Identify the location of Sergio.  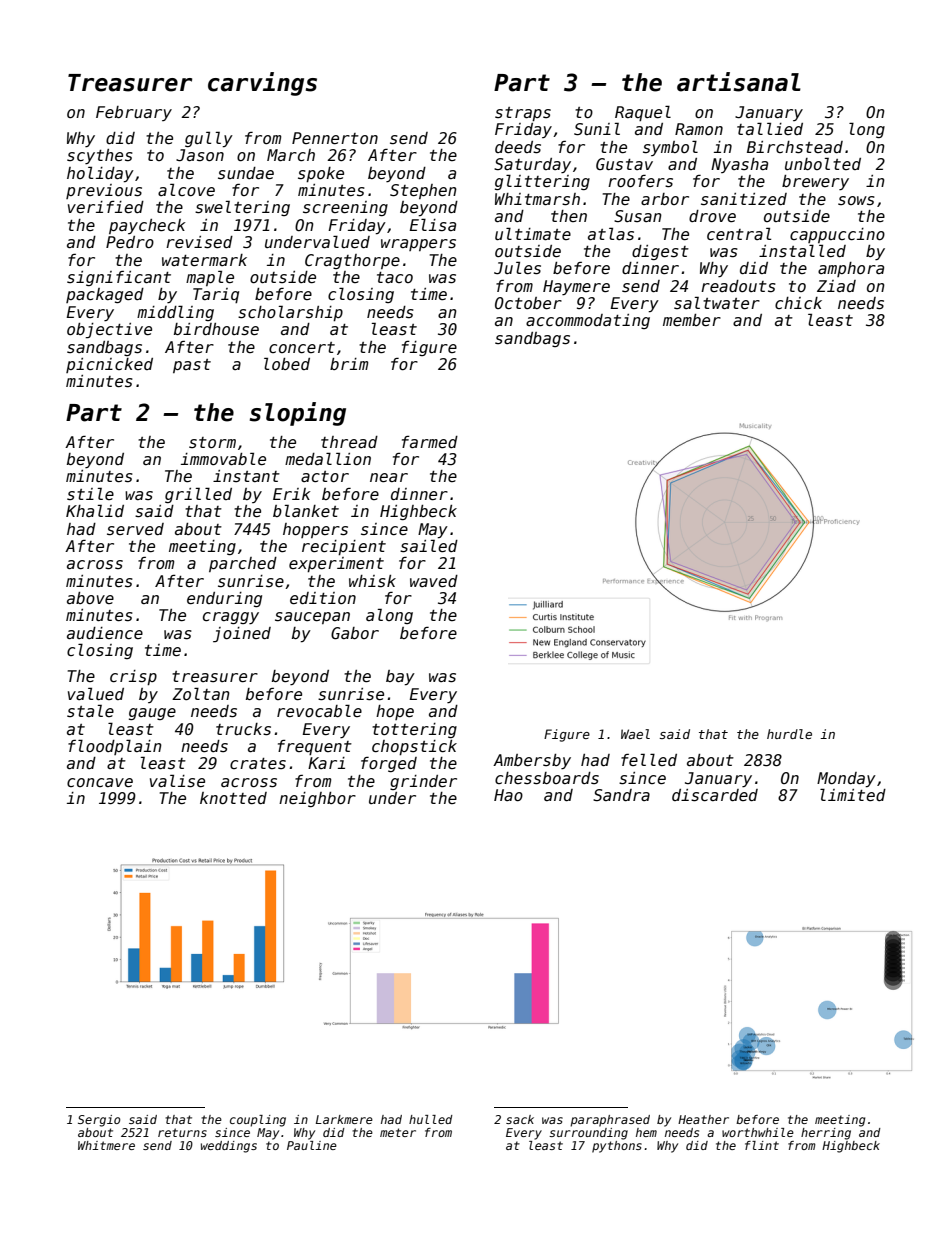
(99, 1121).
